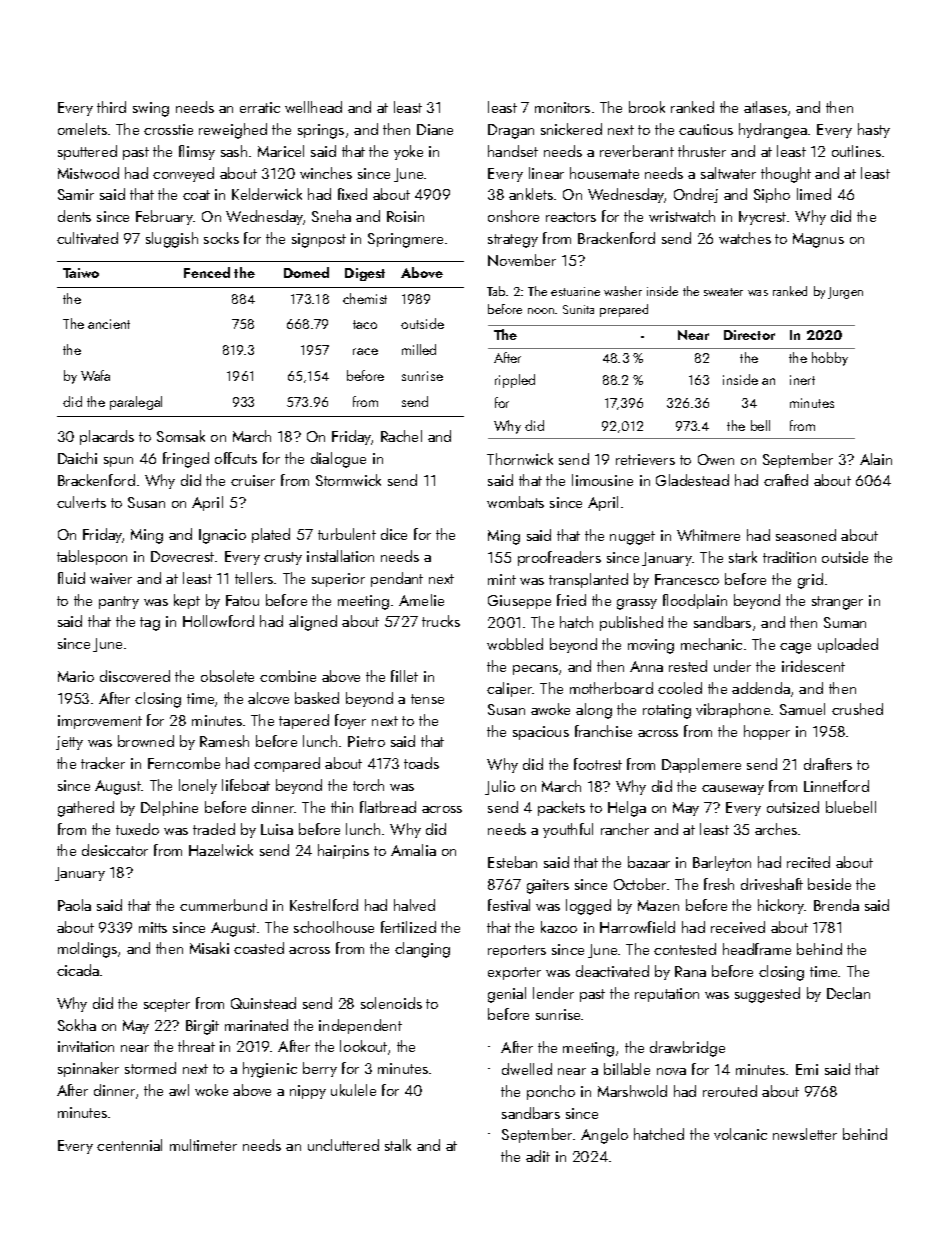  I want to click on strategy, so click(513, 241).
